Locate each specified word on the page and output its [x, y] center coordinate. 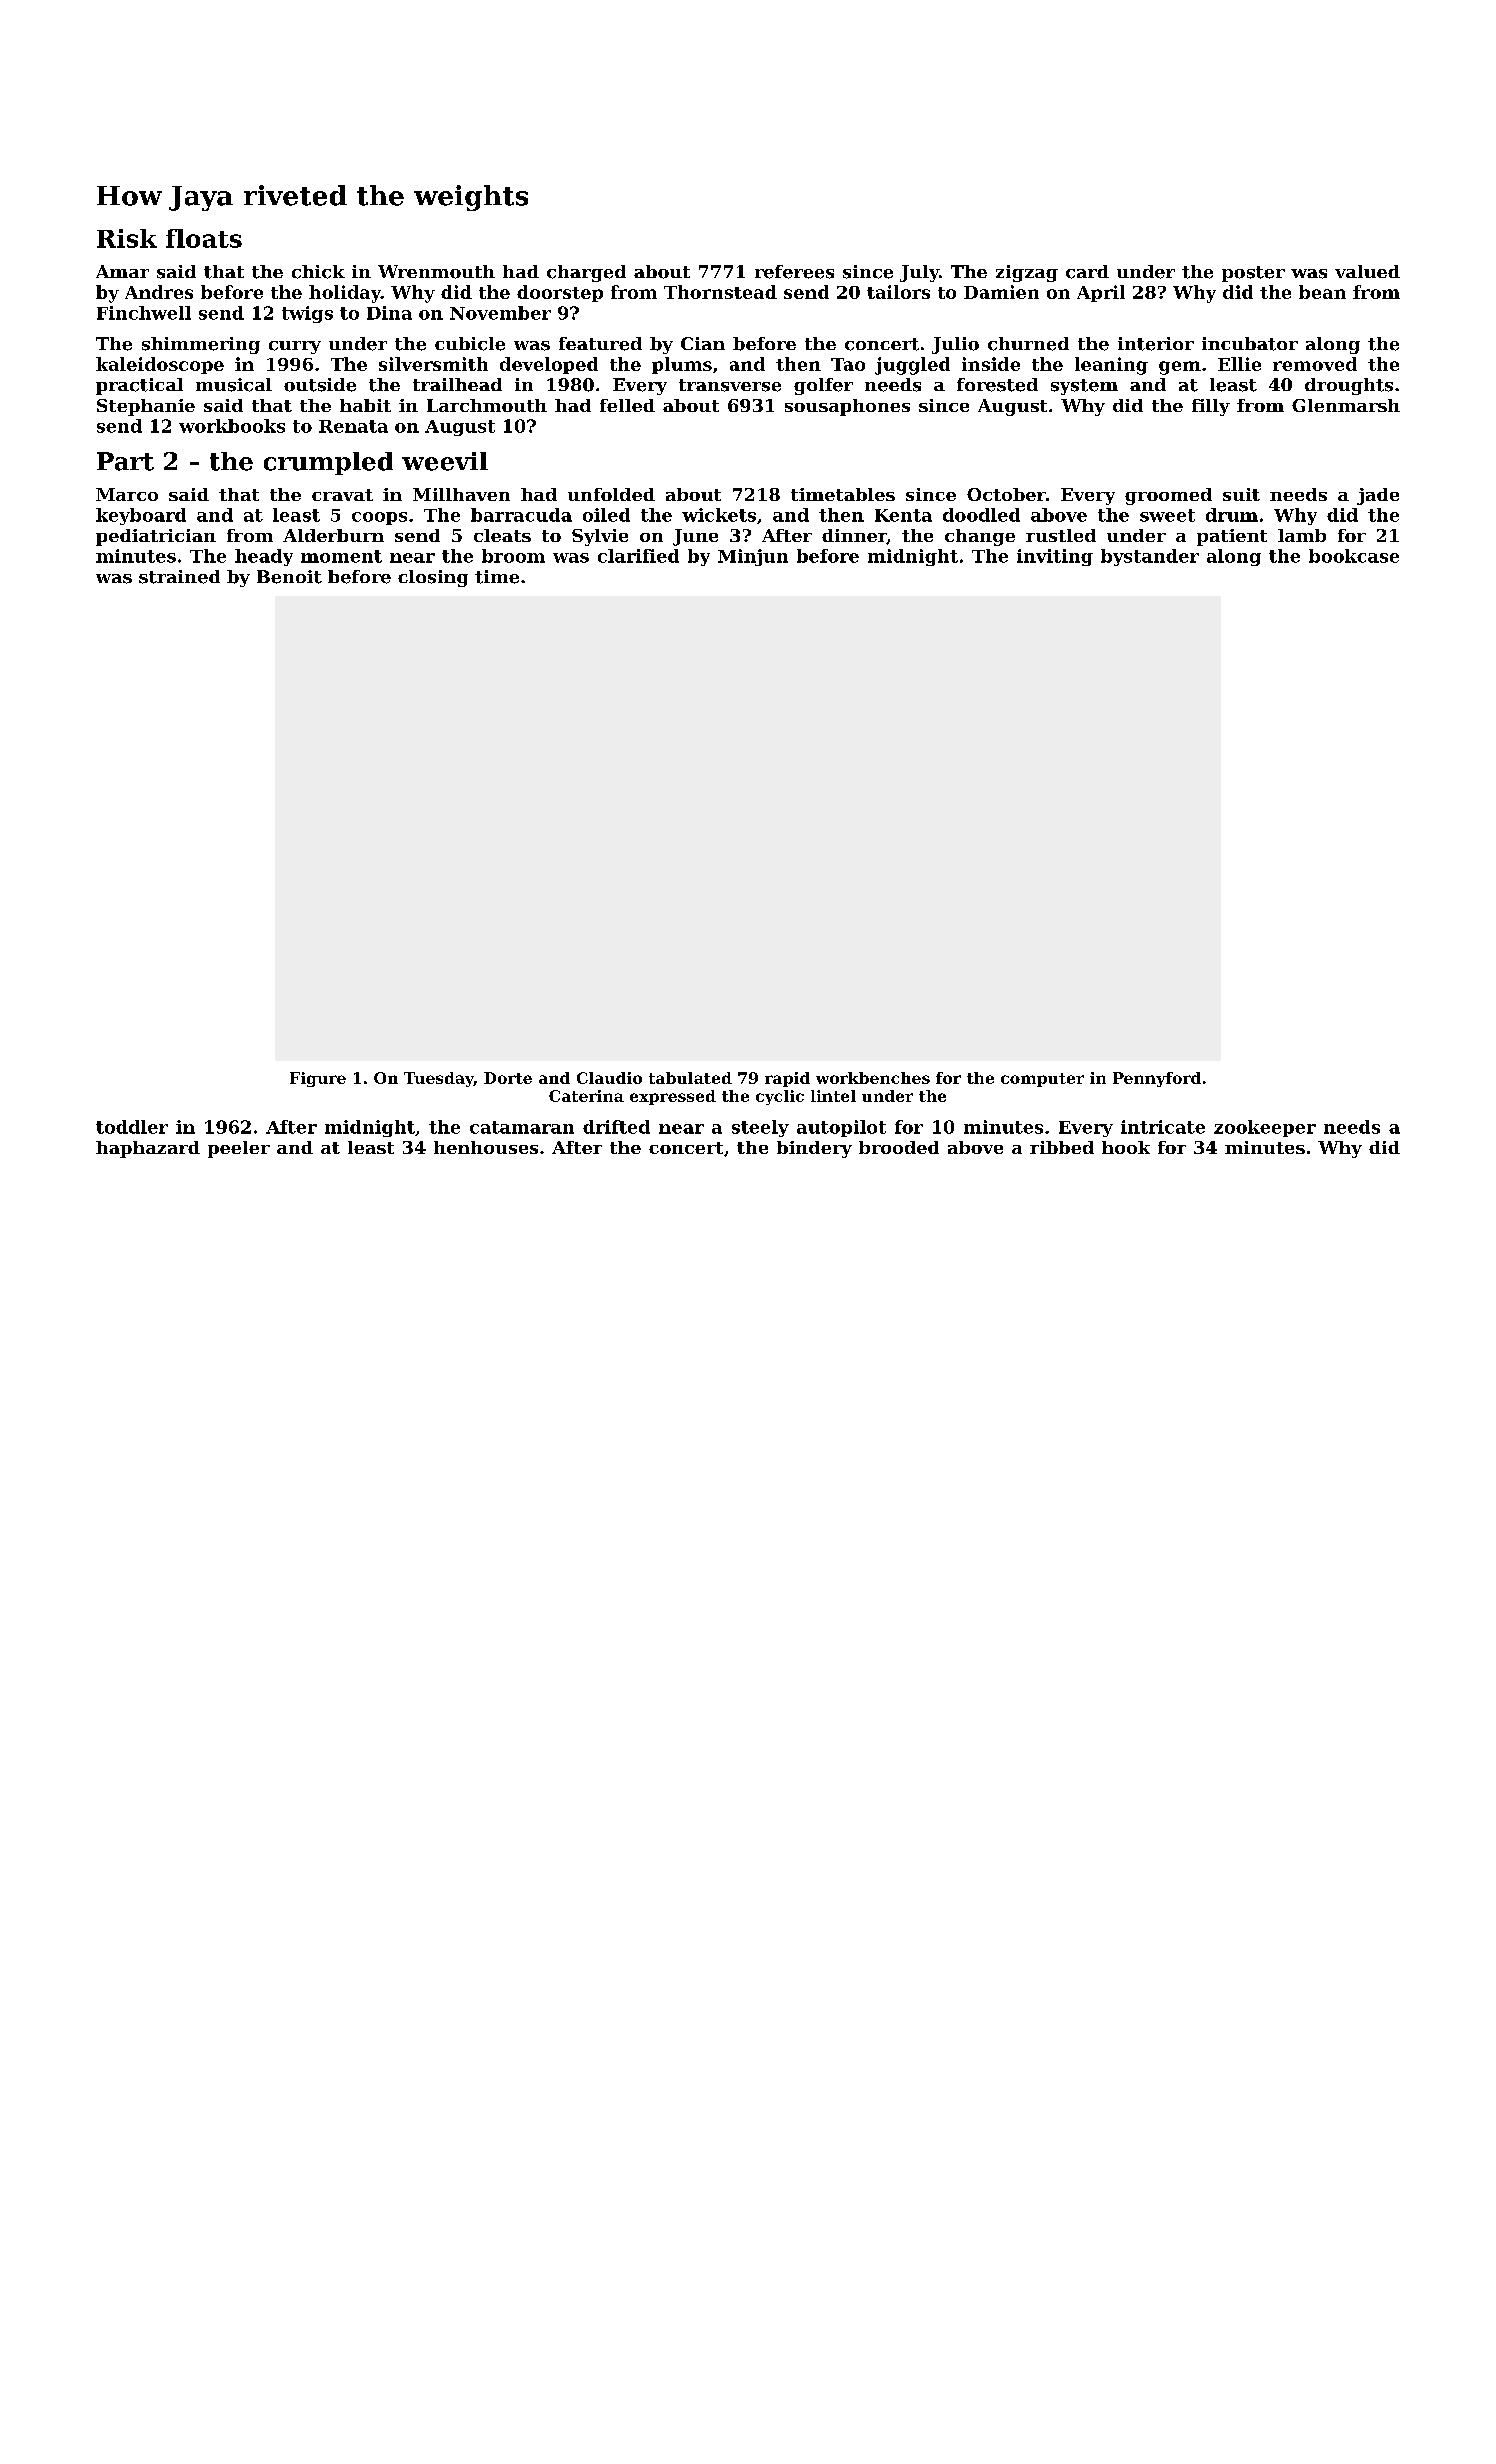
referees [794, 272]
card [1087, 272]
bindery [814, 1149]
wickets [719, 515]
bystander [1150, 557]
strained [179, 577]
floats [204, 238]
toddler [132, 1127]
